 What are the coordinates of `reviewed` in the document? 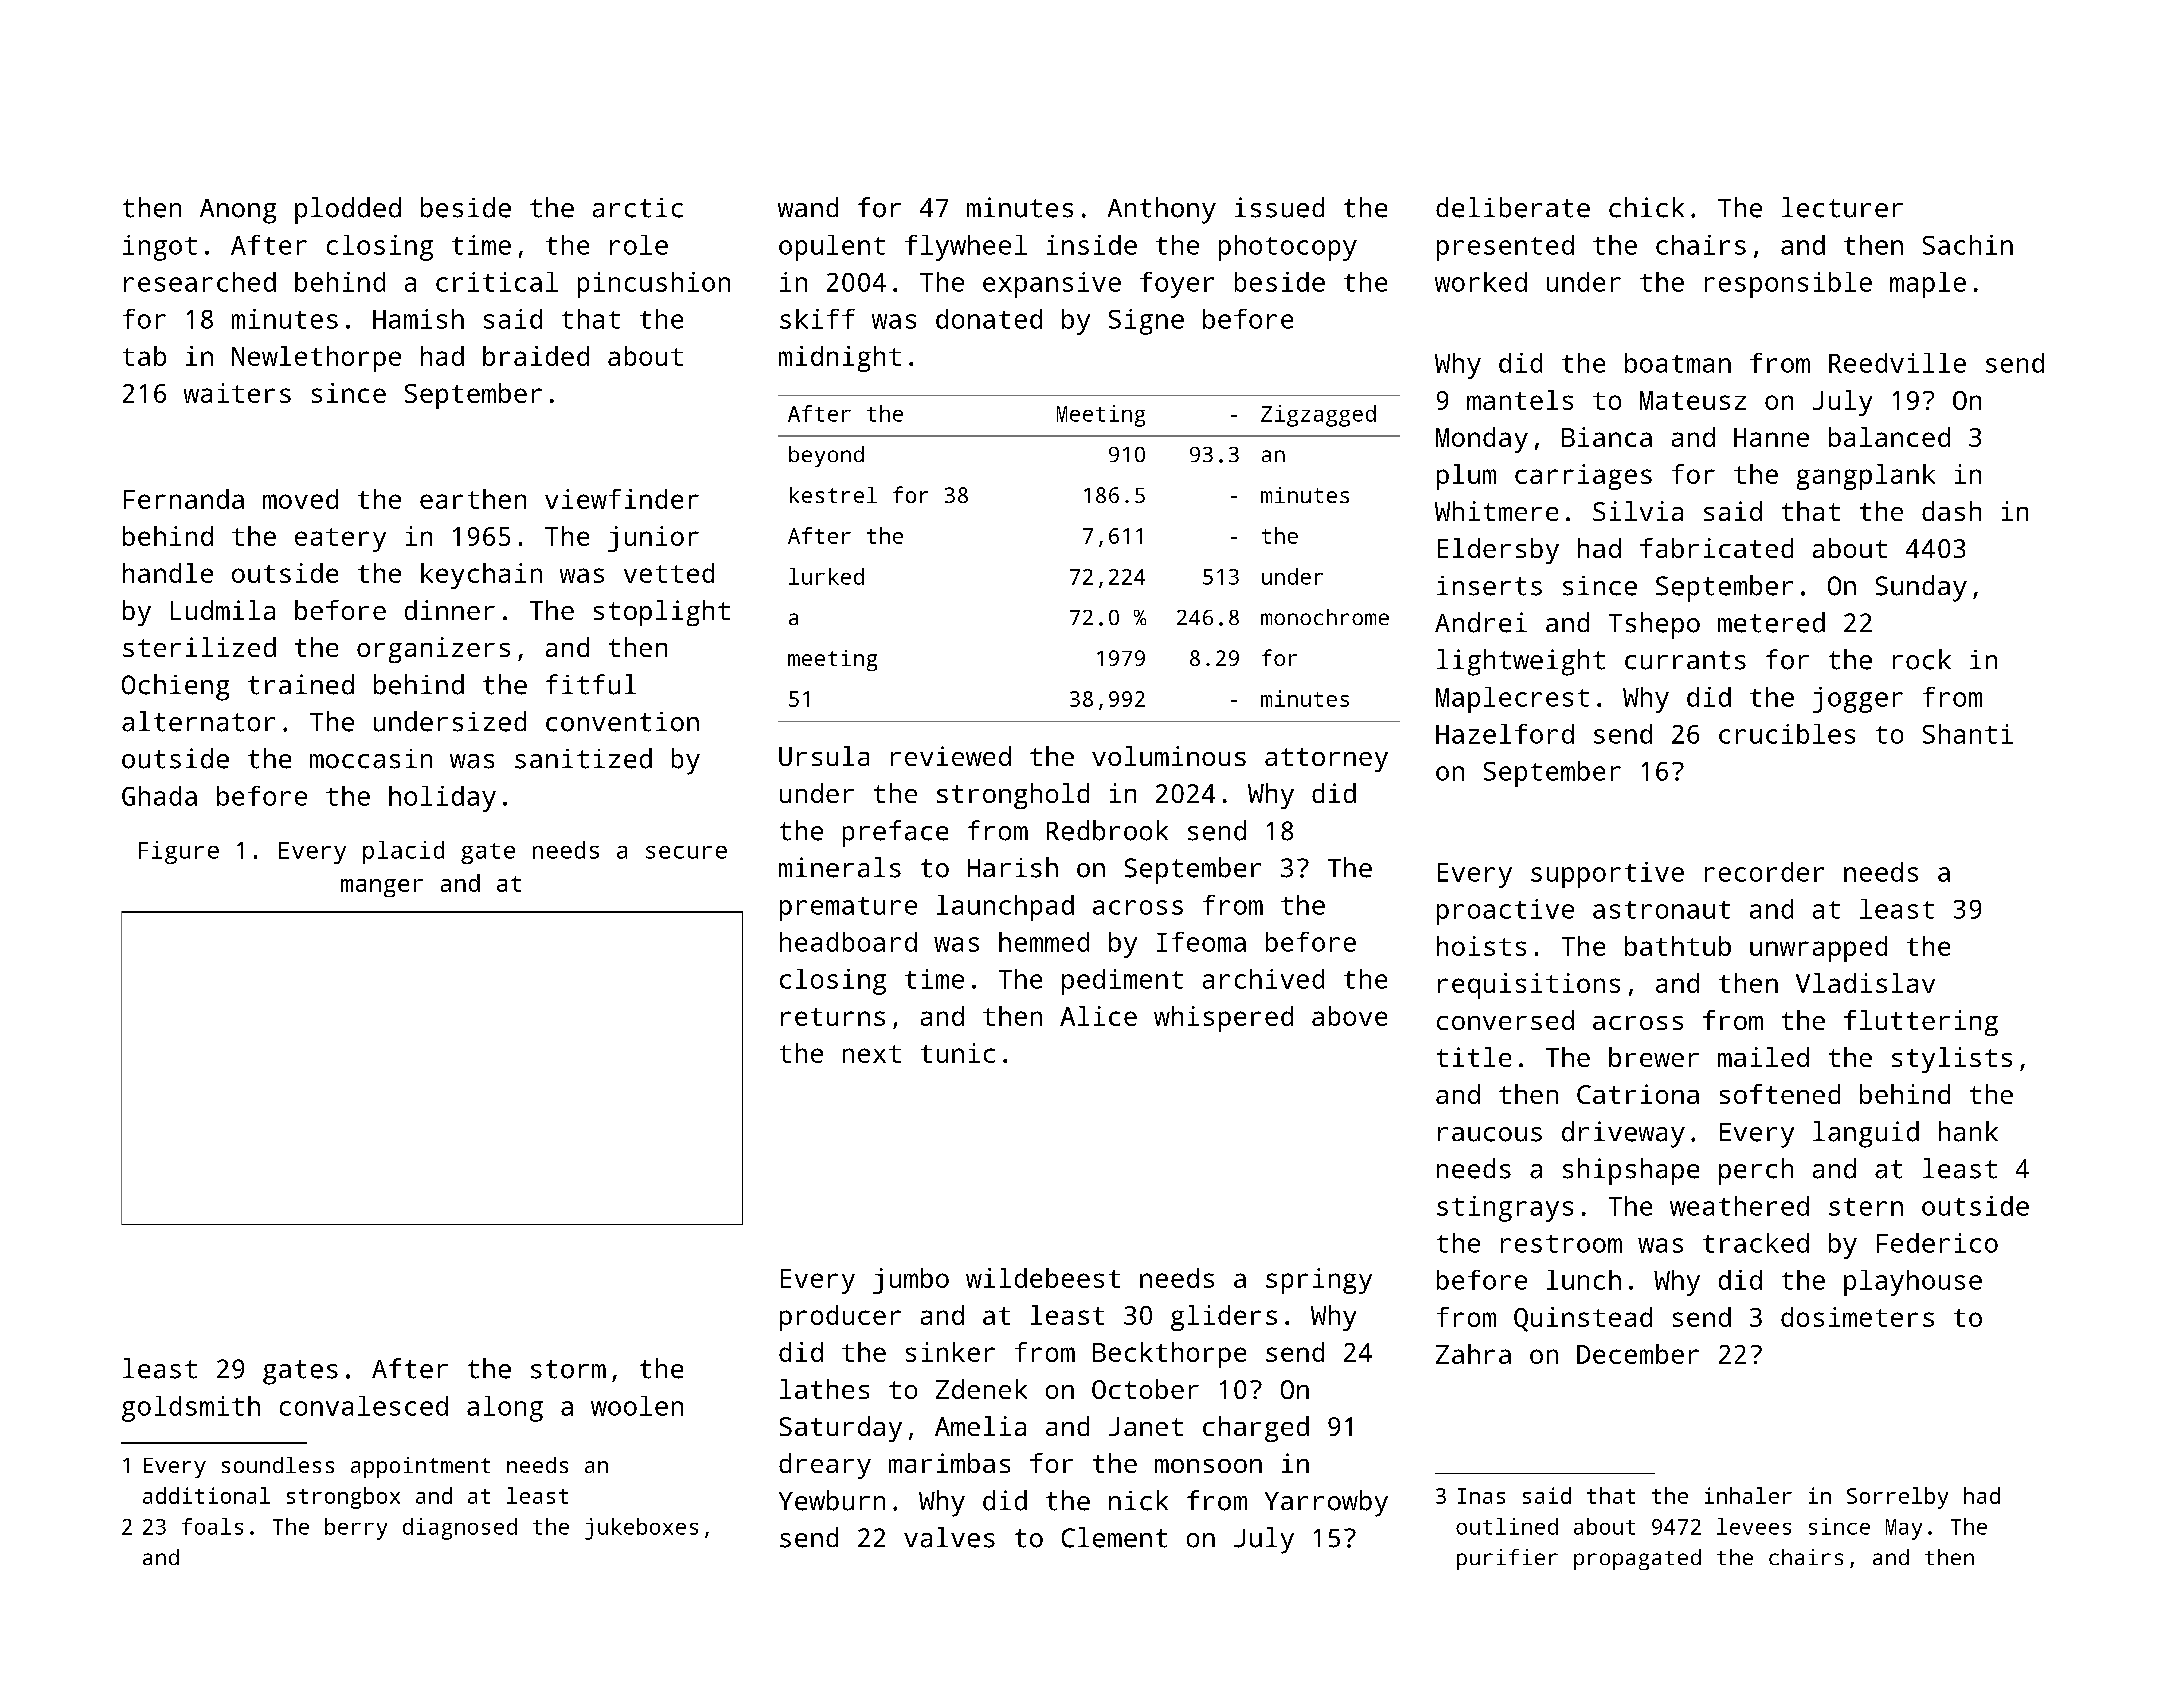 It's located at (951, 756).
